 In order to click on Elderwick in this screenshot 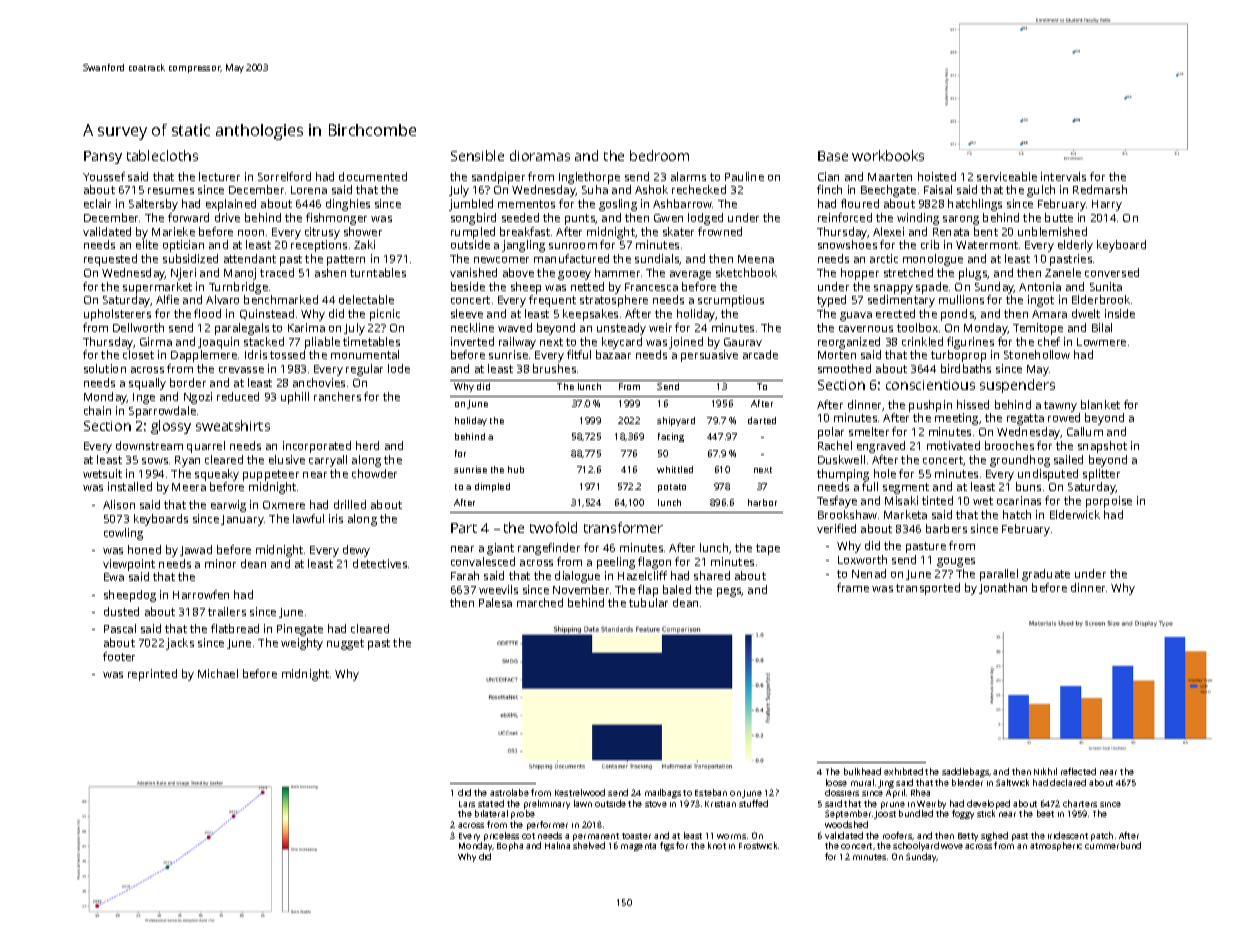, I will do `click(1075, 514)`.
